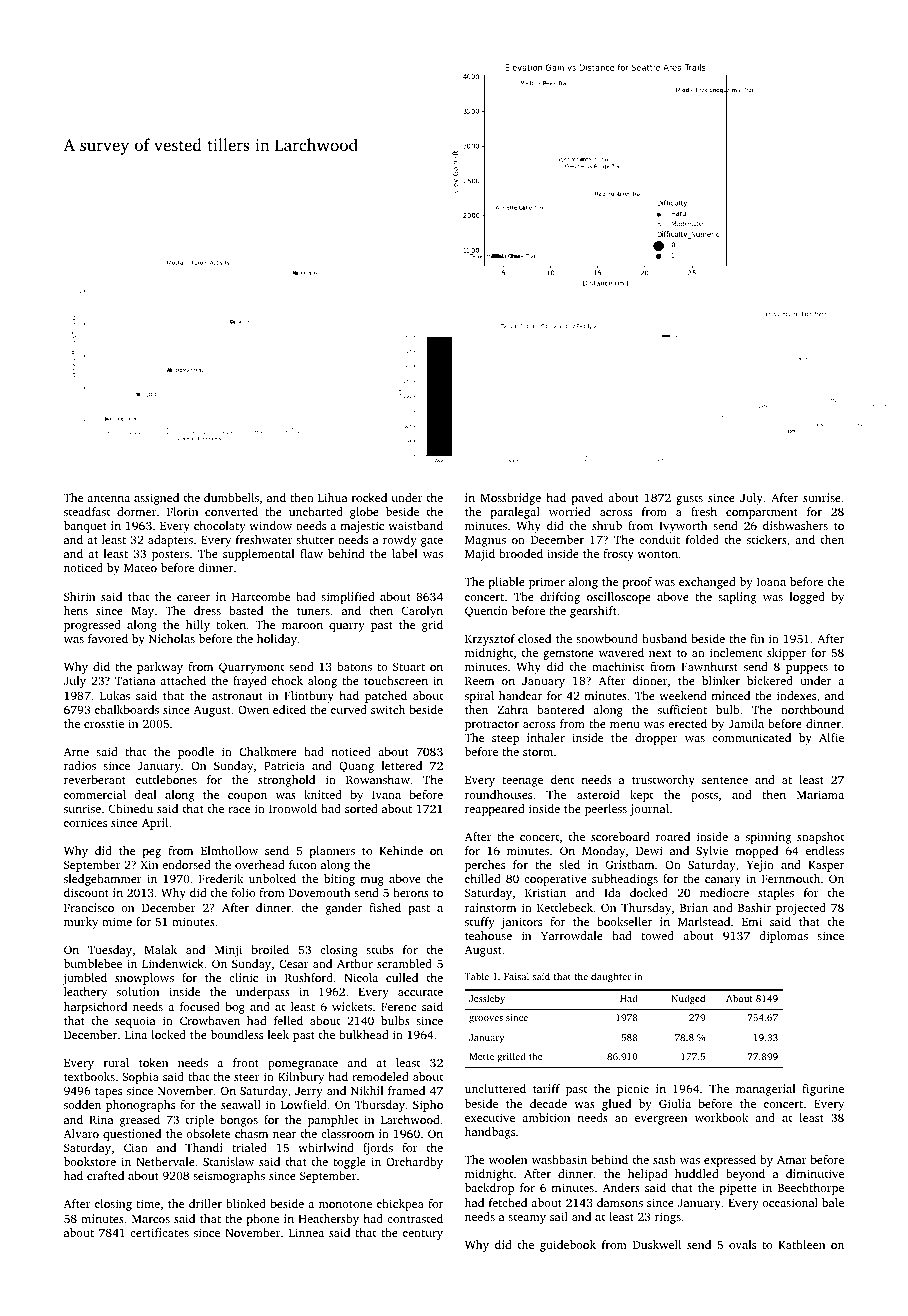  I want to click on weekend, so click(683, 695).
